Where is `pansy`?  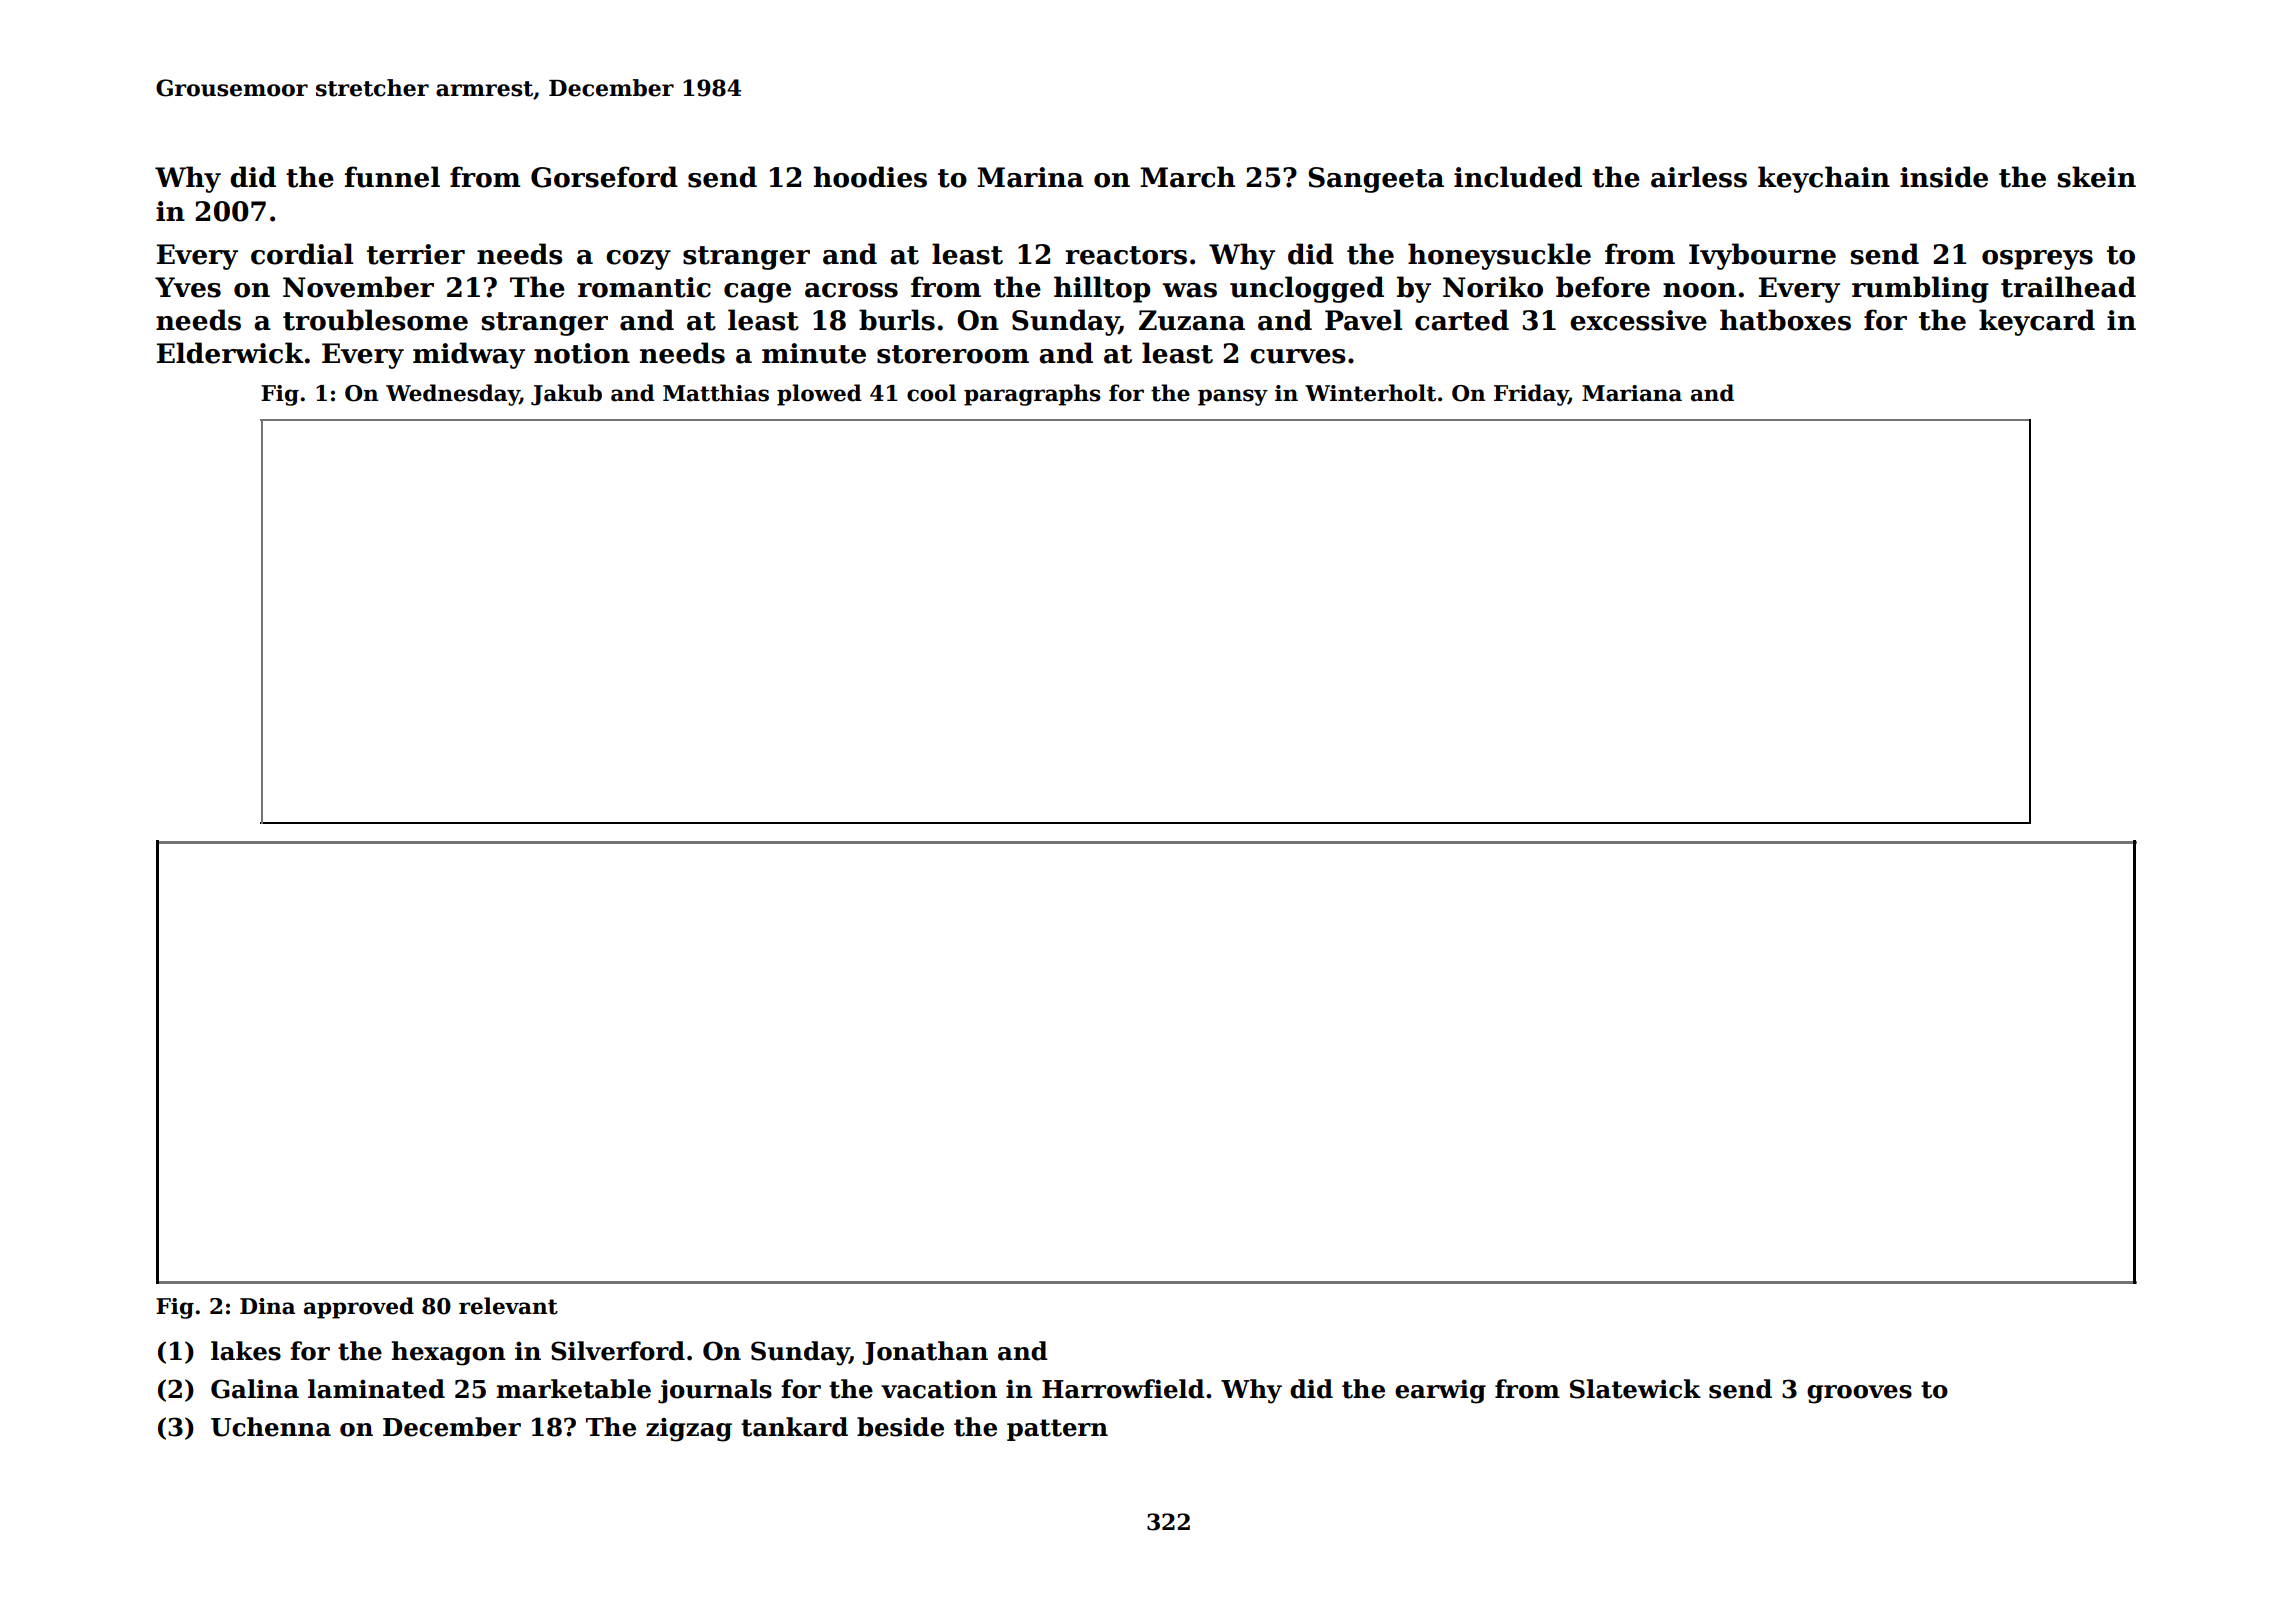 pansy is located at coordinates (1233, 397).
